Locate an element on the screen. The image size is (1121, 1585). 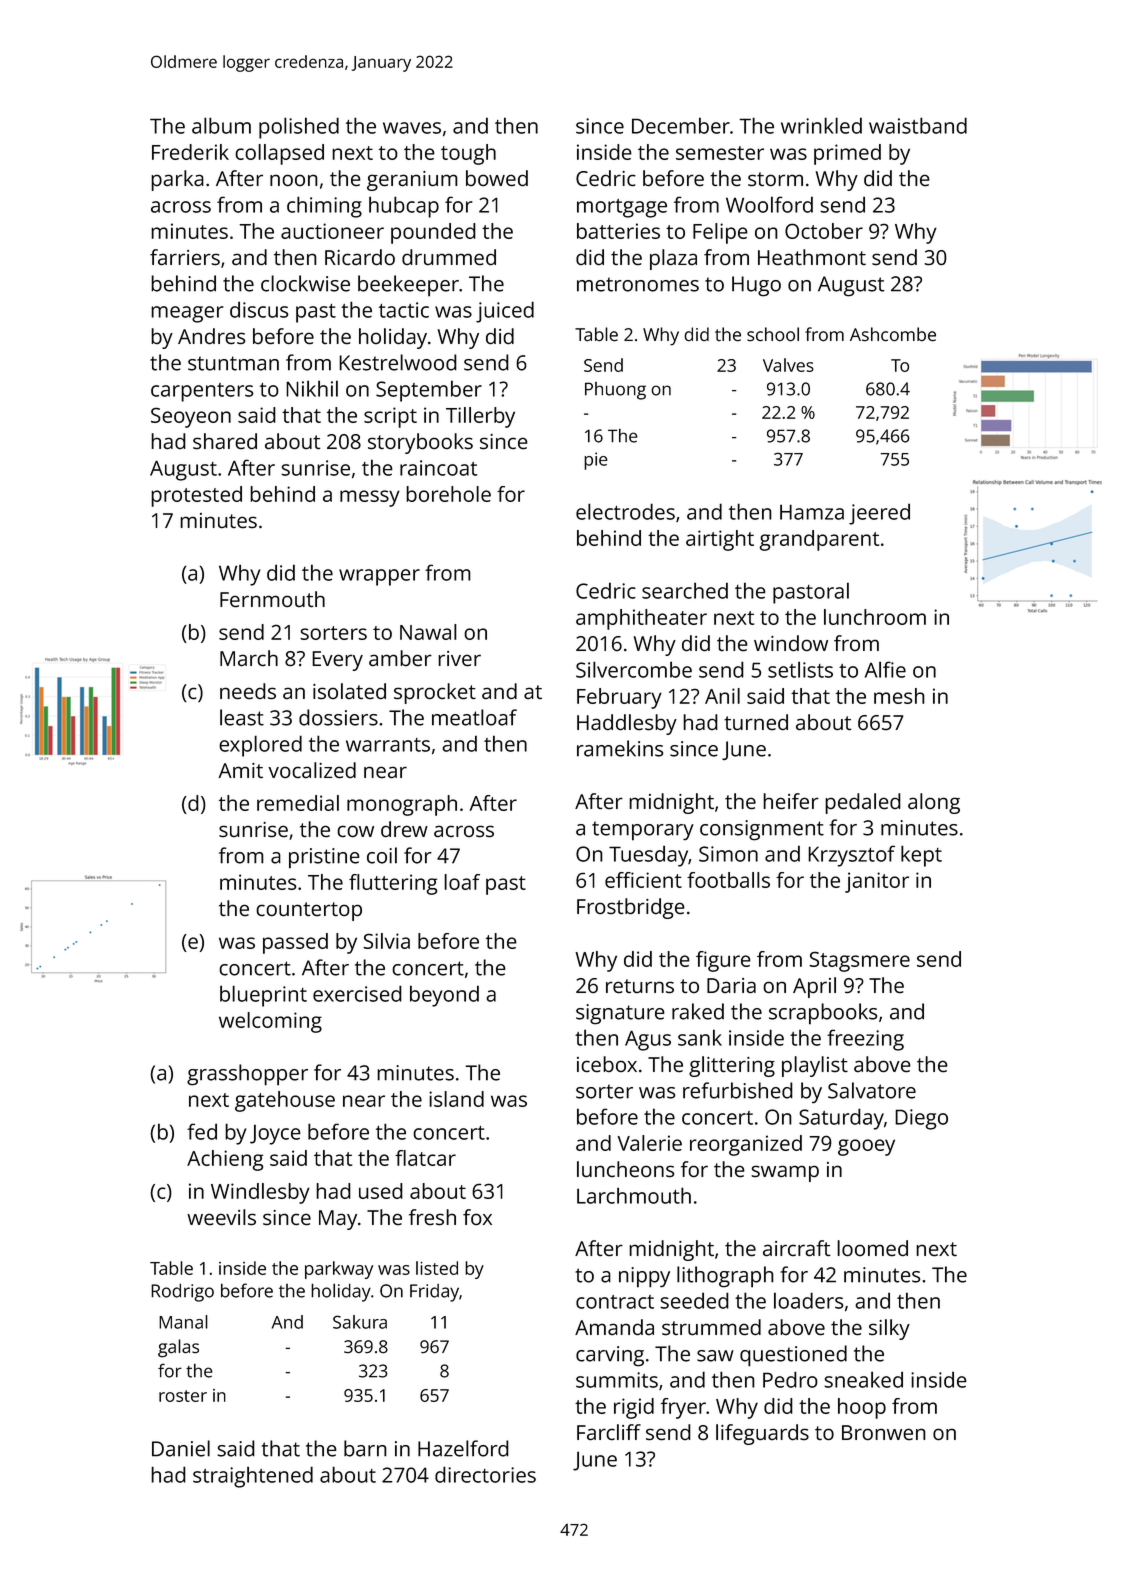
Farcliff is located at coordinates (609, 1432).
